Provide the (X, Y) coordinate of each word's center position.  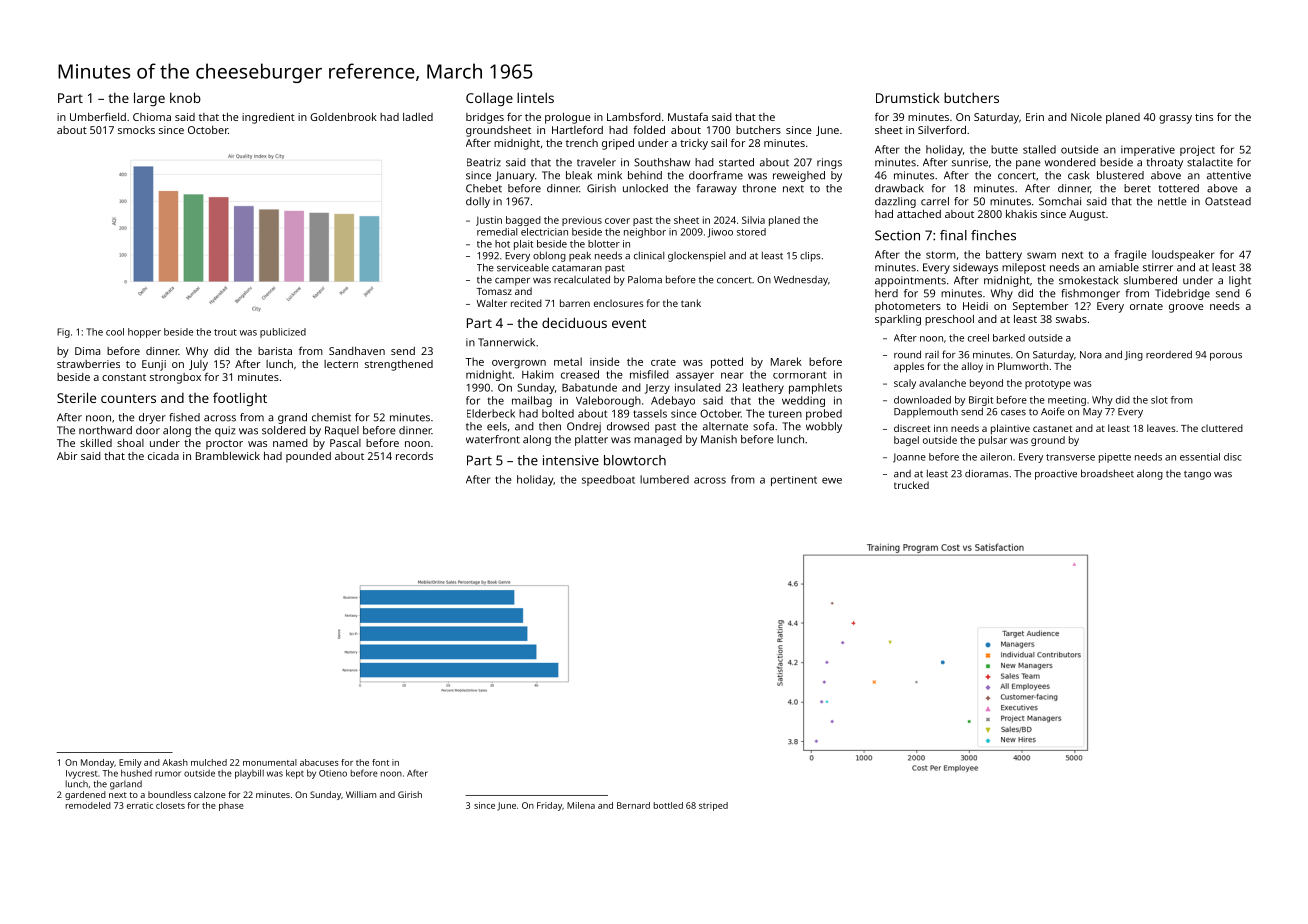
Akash (175, 762)
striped (713, 806)
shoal (130, 443)
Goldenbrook (343, 117)
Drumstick (908, 97)
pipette (1115, 458)
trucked (911, 485)
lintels (535, 97)
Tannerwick (506, 342)
